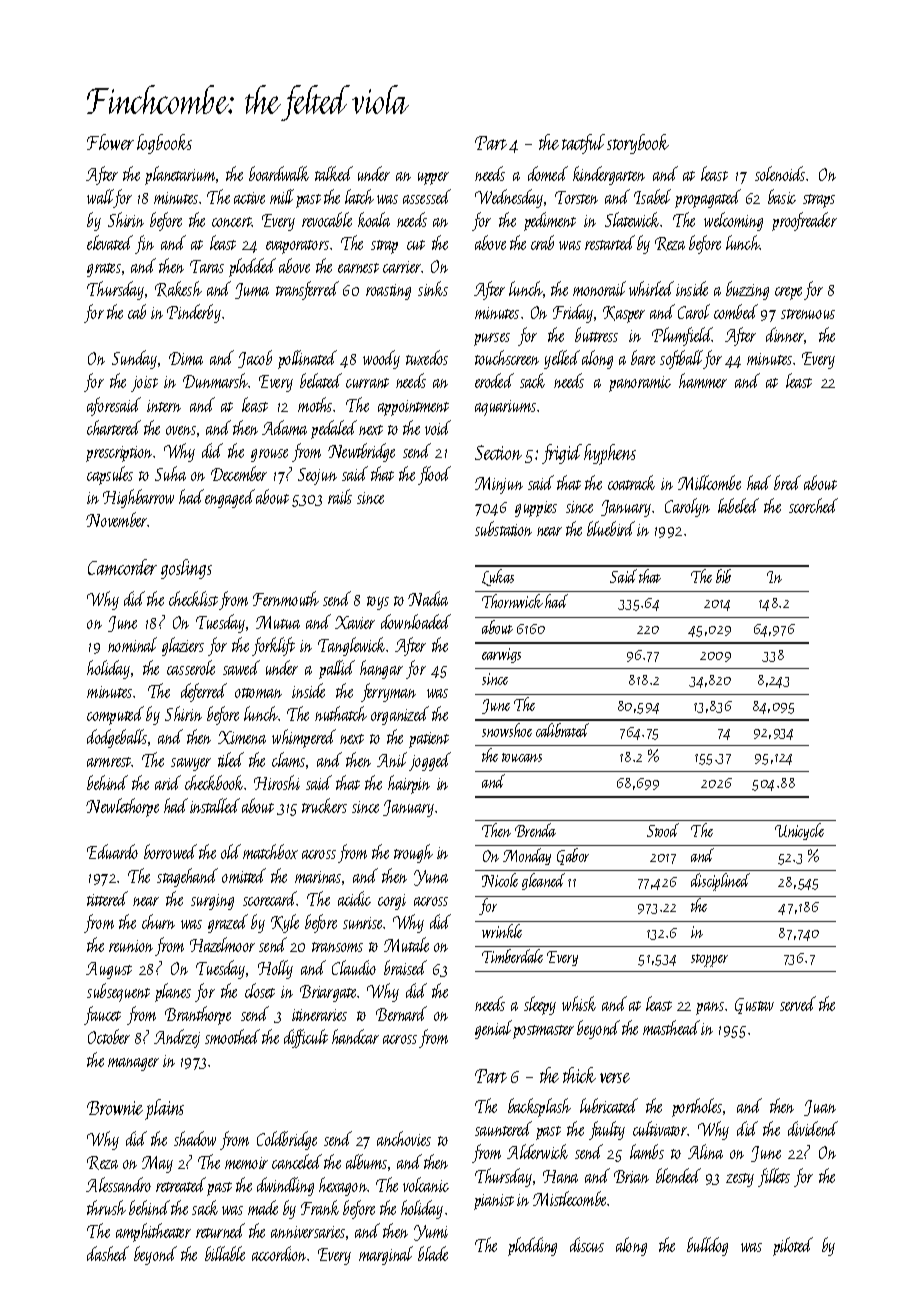 The width and height of the document is (924, 1308). Describe the element at coordinates (710, 1008) in the document. I see `pans` at that location.
